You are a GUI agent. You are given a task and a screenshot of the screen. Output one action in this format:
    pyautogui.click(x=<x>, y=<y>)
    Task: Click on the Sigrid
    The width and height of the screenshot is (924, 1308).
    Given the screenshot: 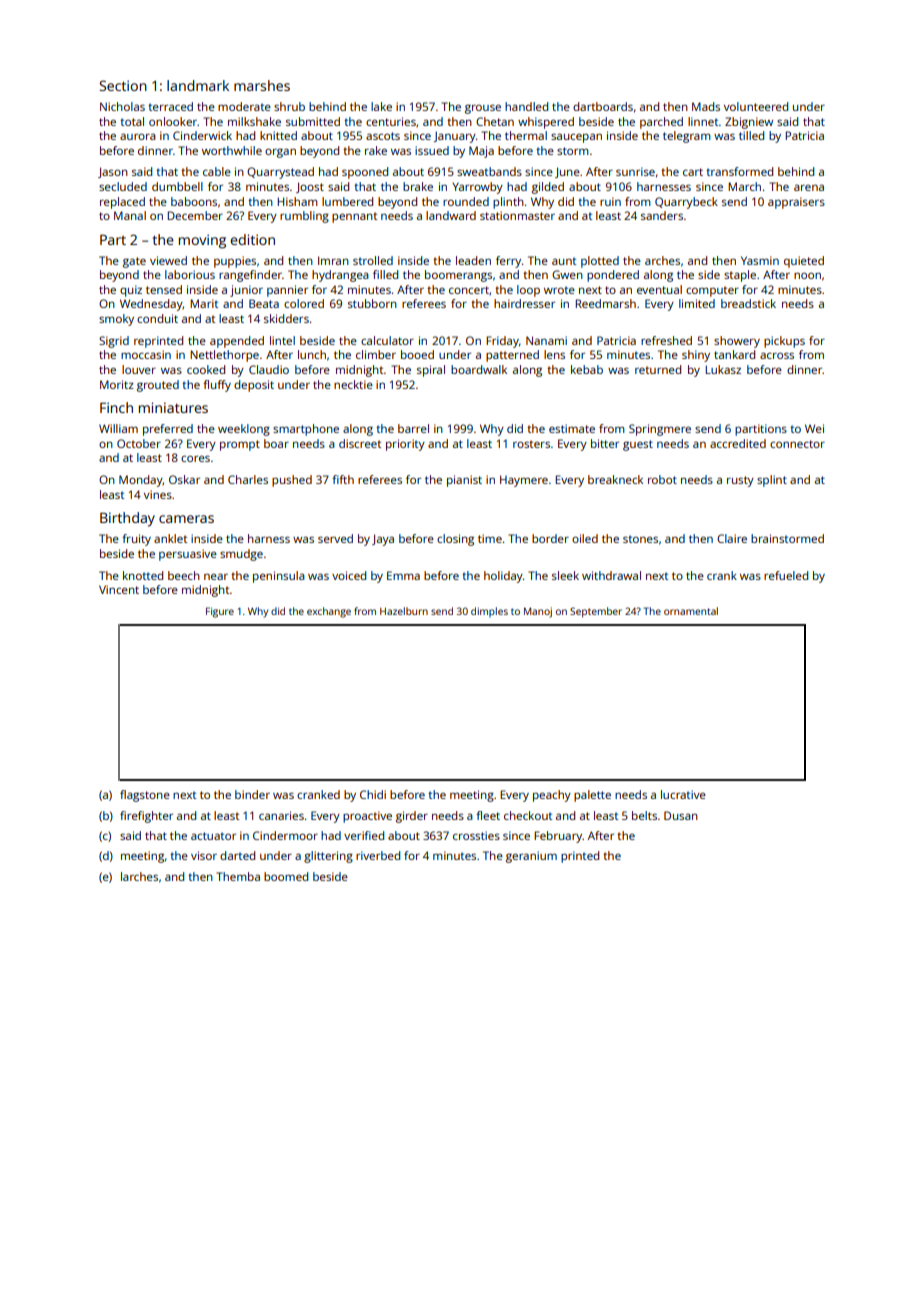 What is the action you would take?
    pyautogui.click(x=114, y=342)
